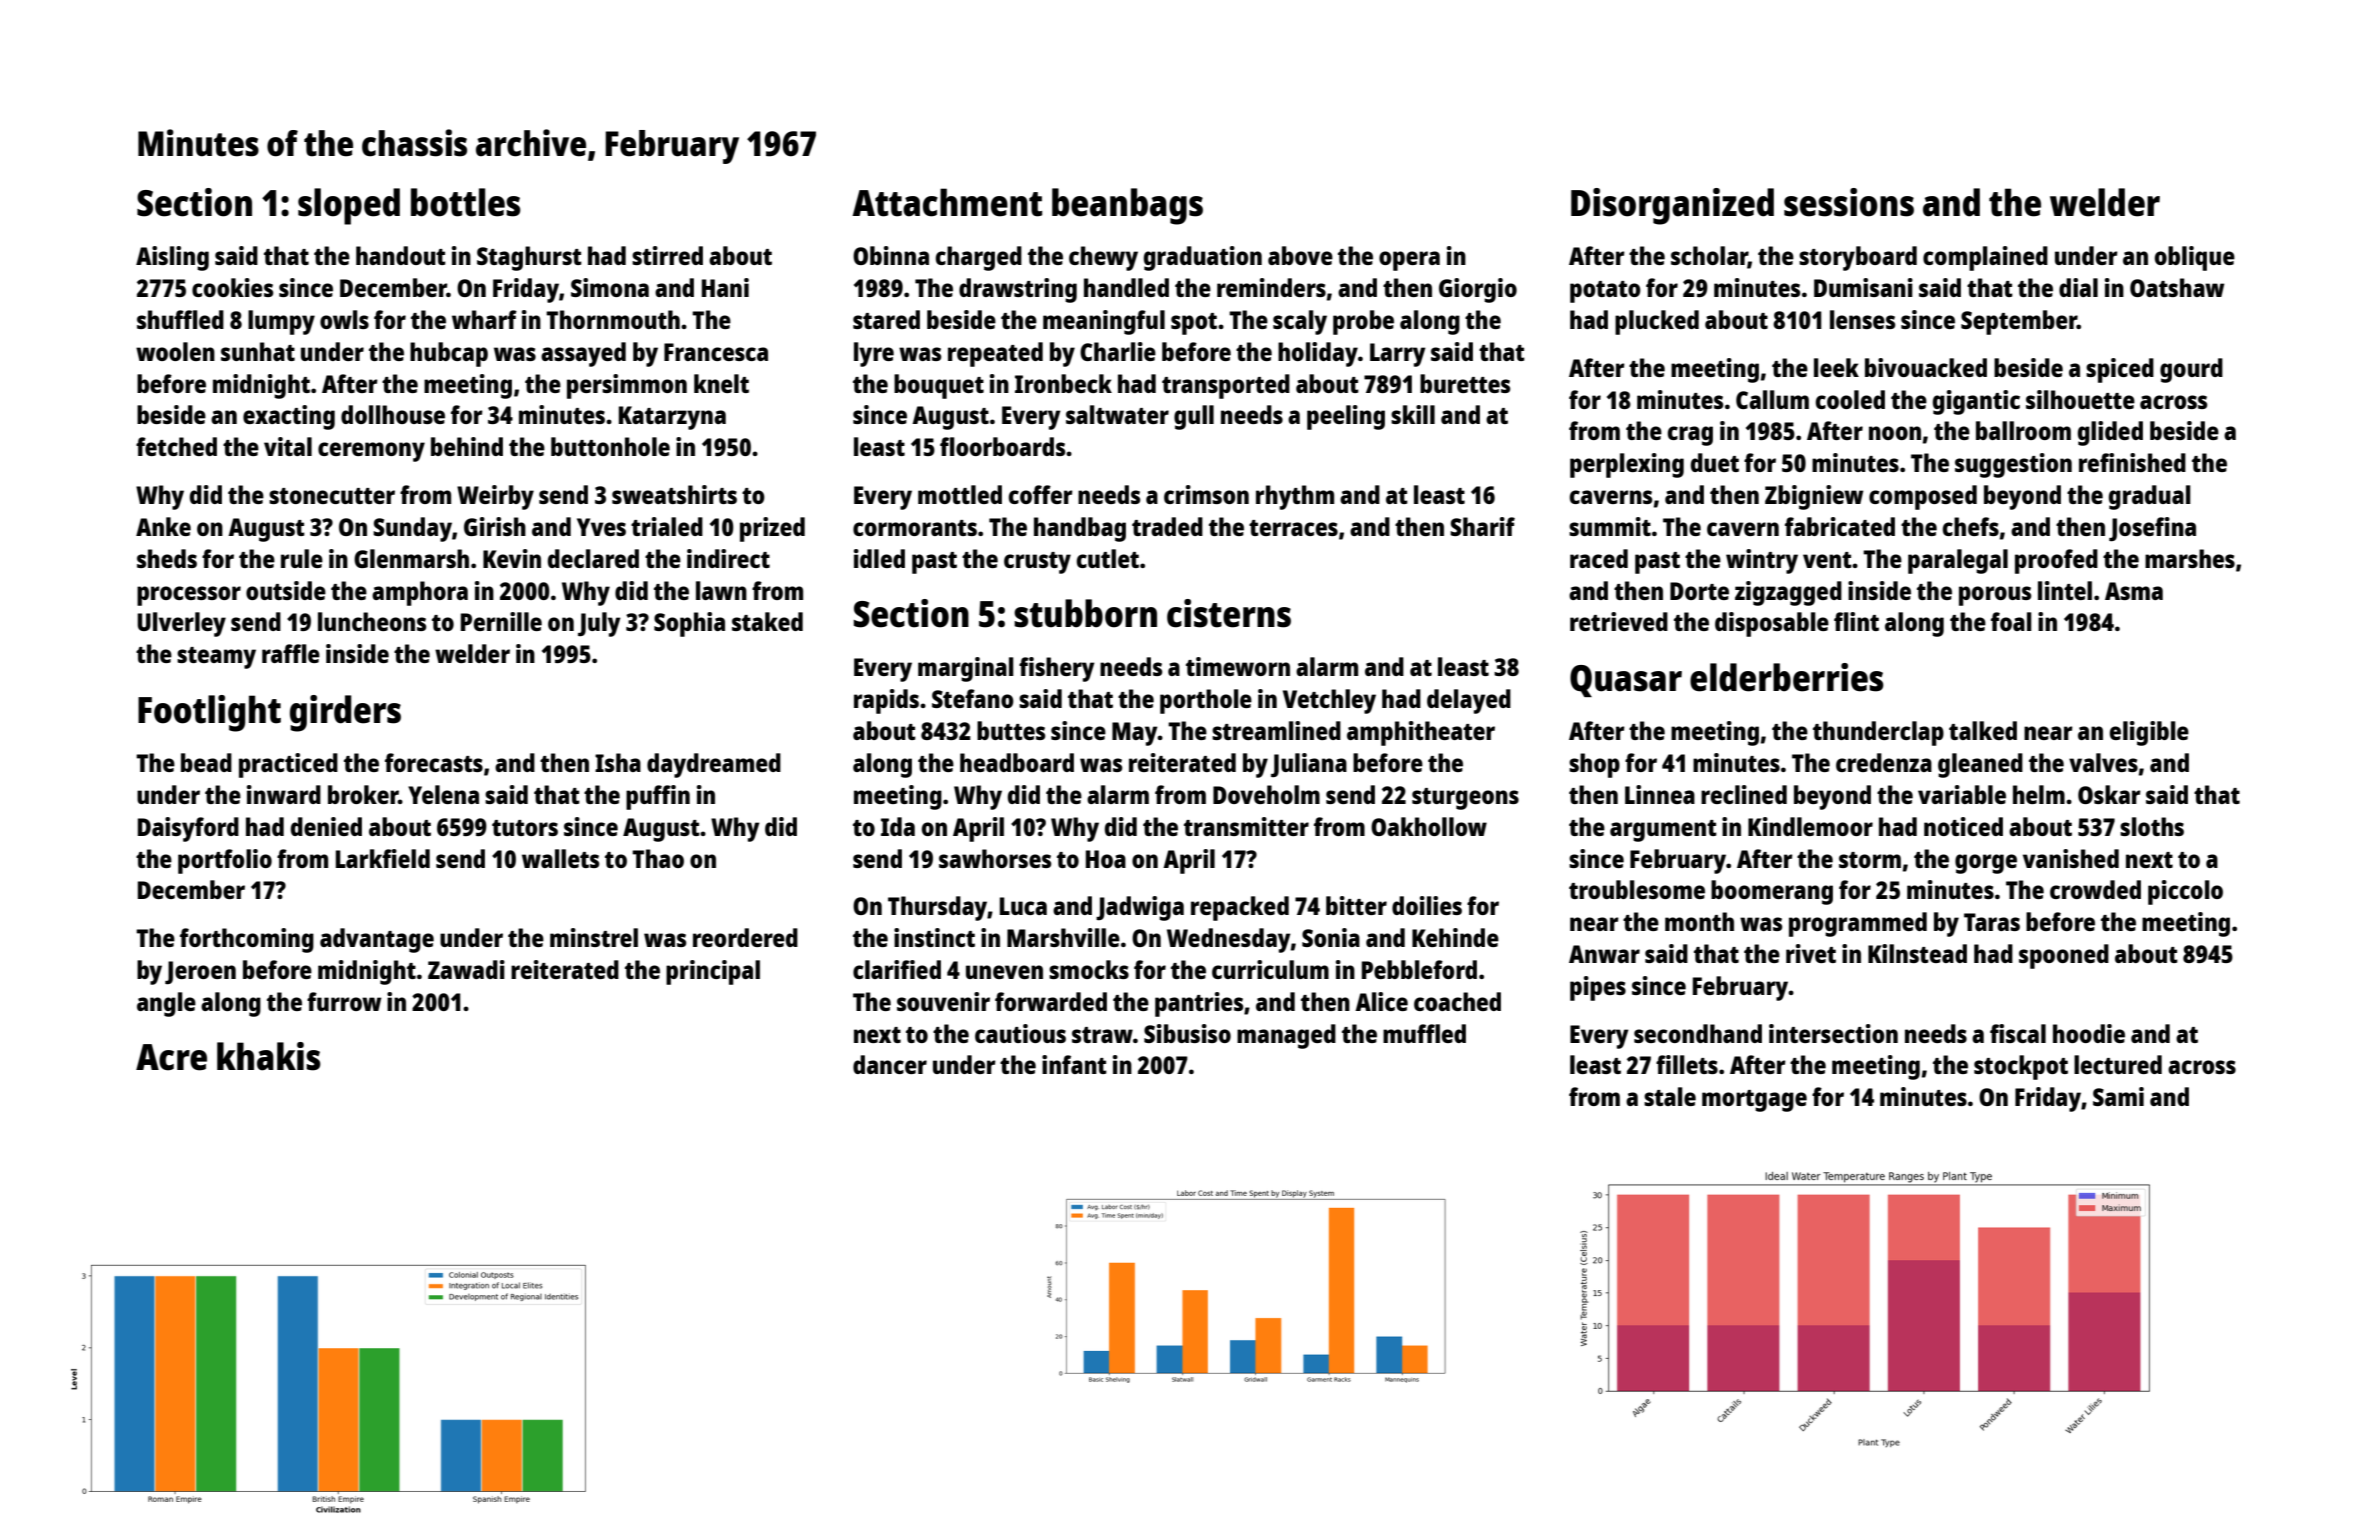  What do you see at coordinates (1089, 969) in the screenshot?
I see `smocks` at bounding box center [1089, 969].
